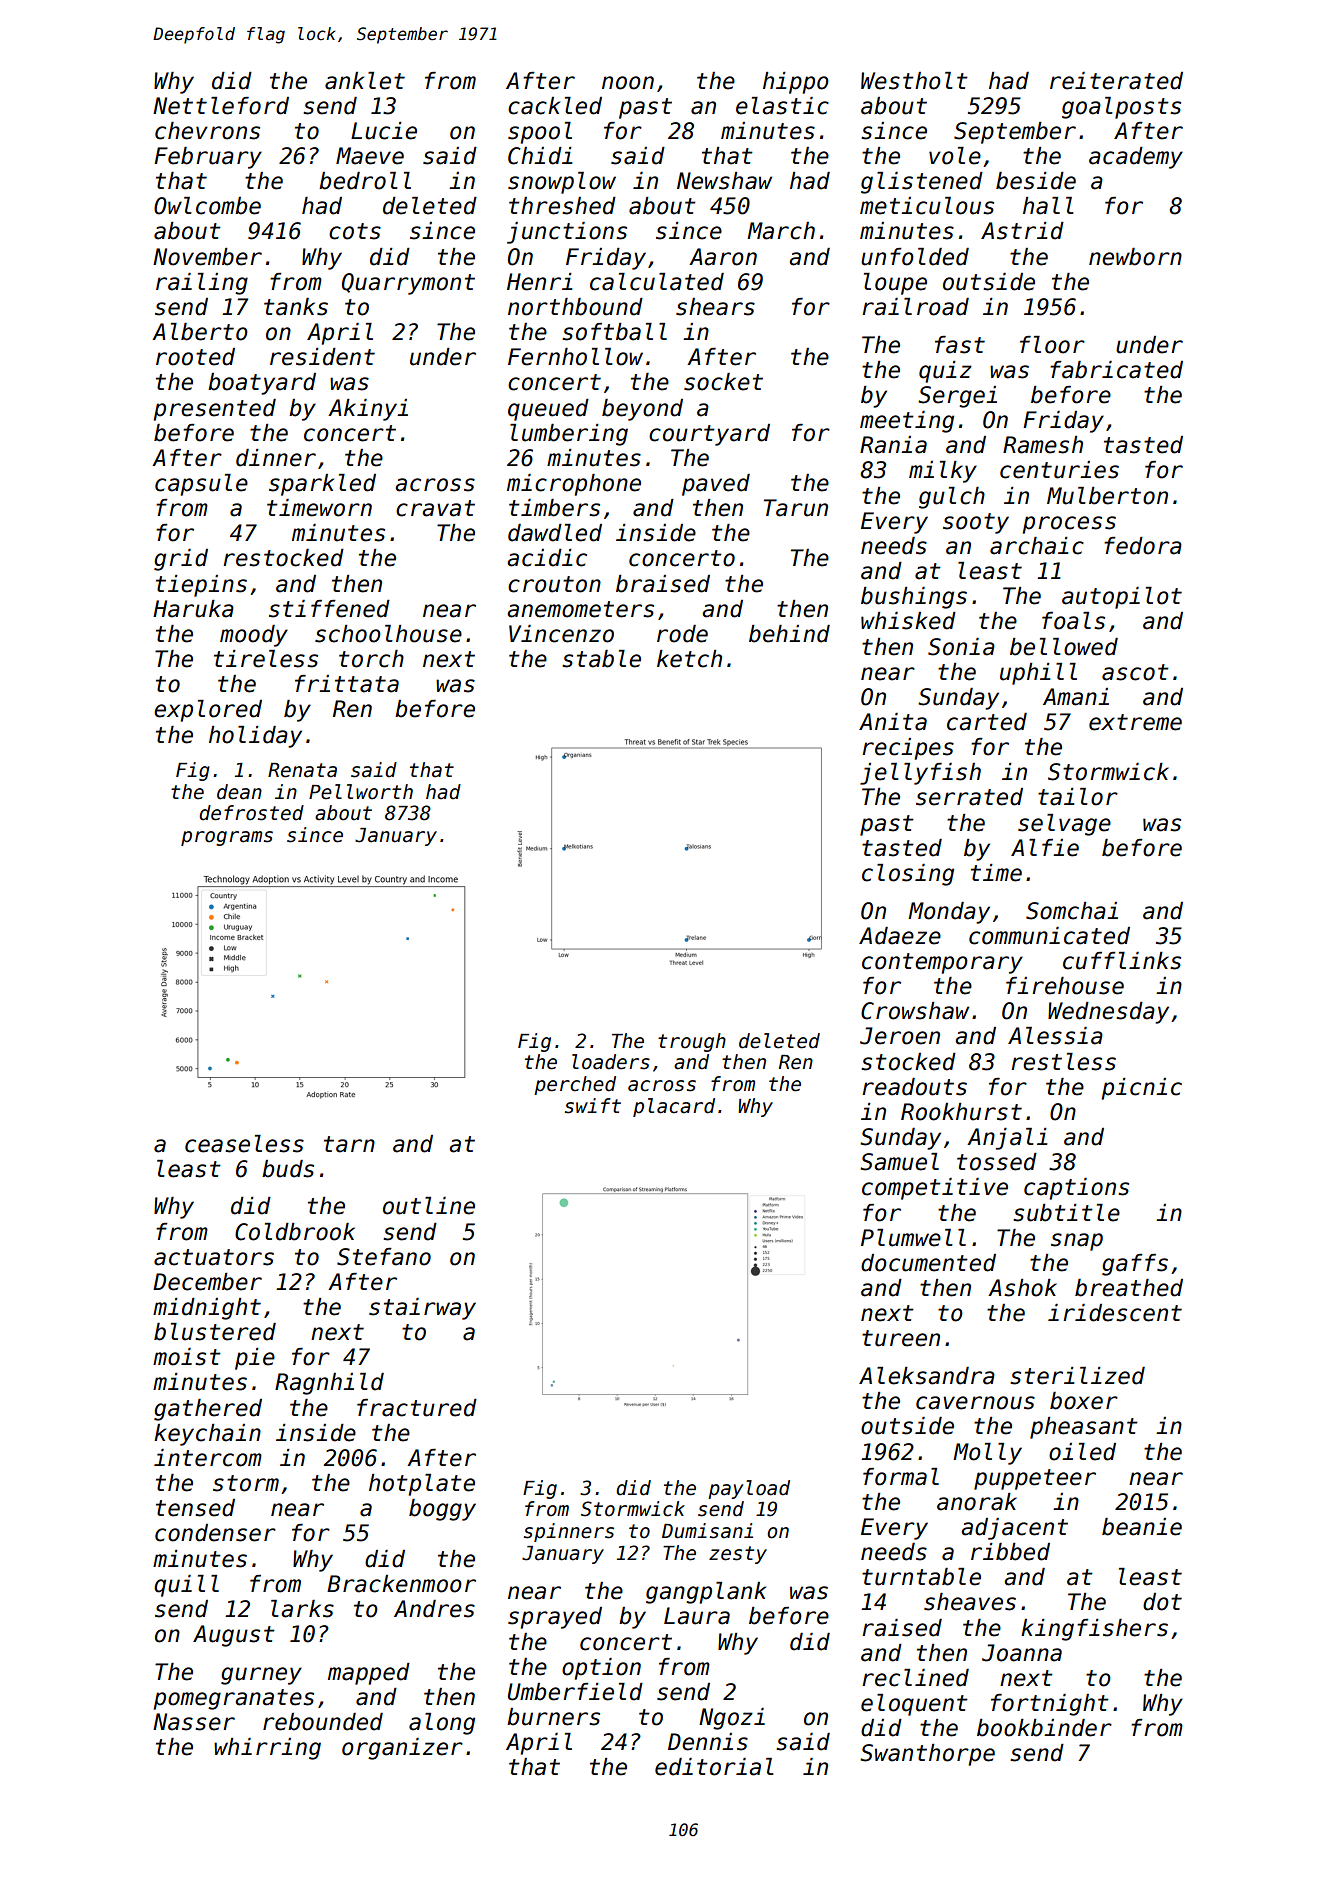  I want to click on goalposts, so click(1121, 108).
